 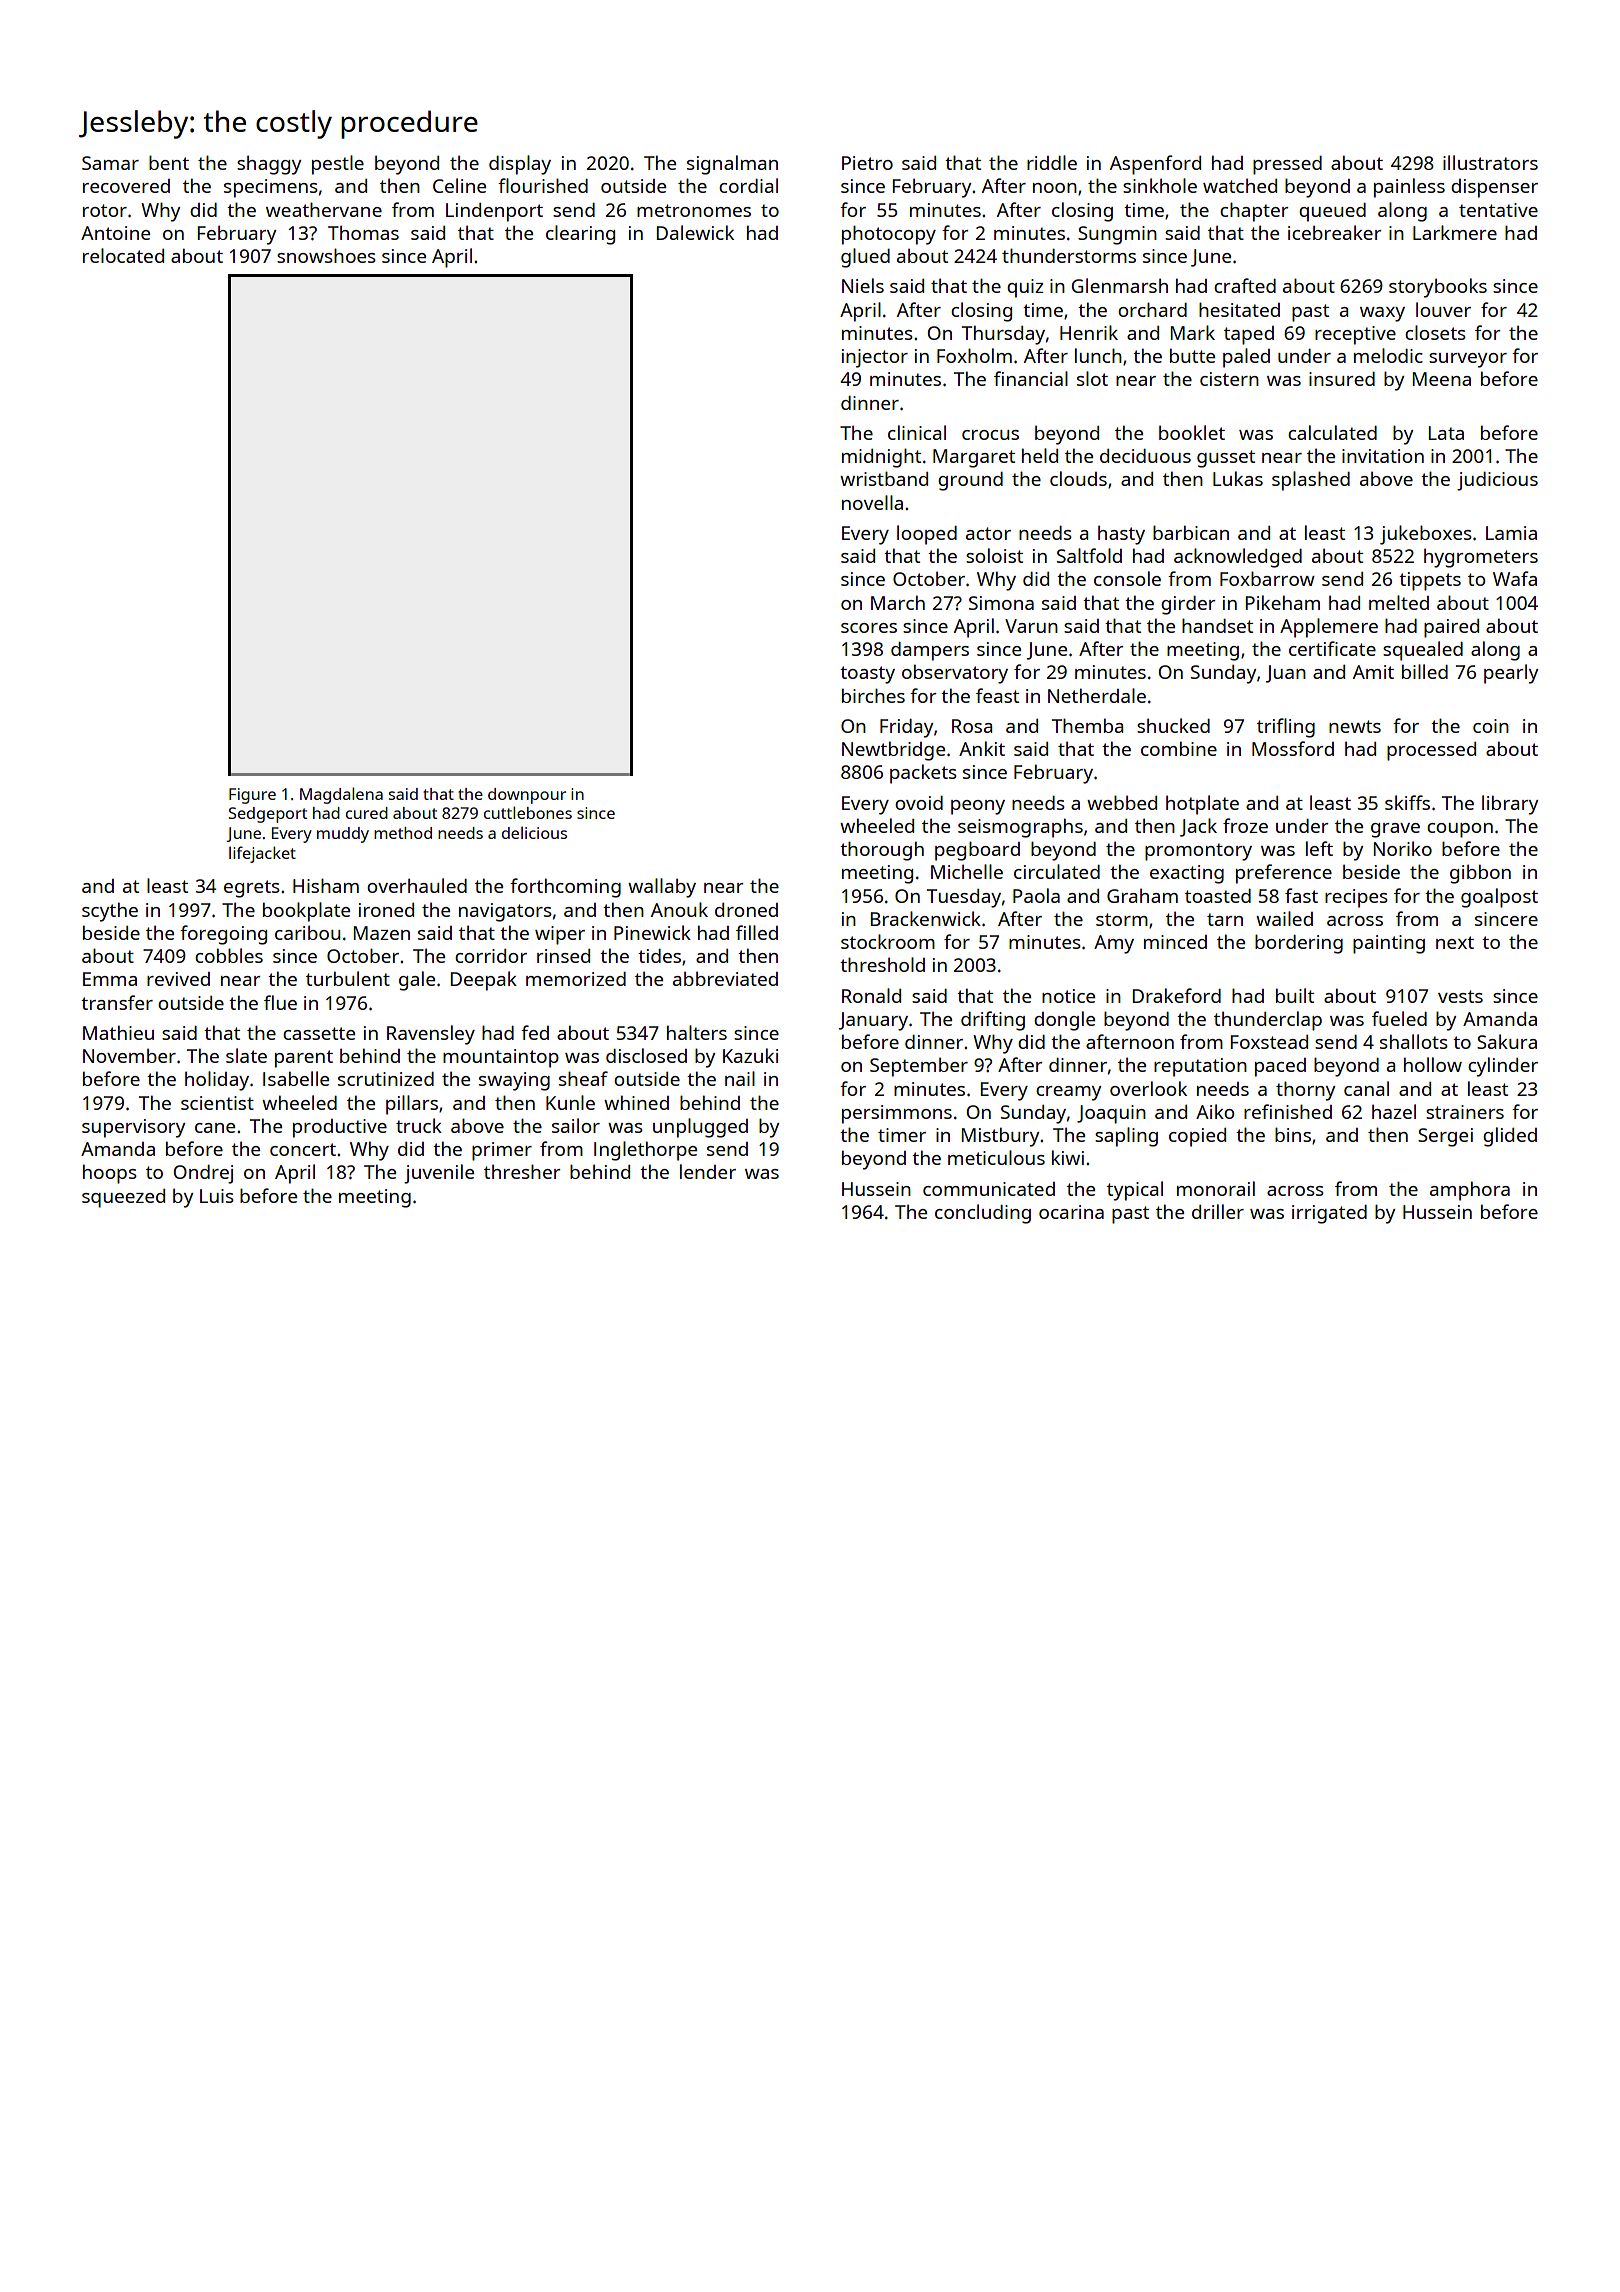 What do you see at coordinates (983, 1214) in the document?
I see `concluding` at bounding box center [983, 1214].
